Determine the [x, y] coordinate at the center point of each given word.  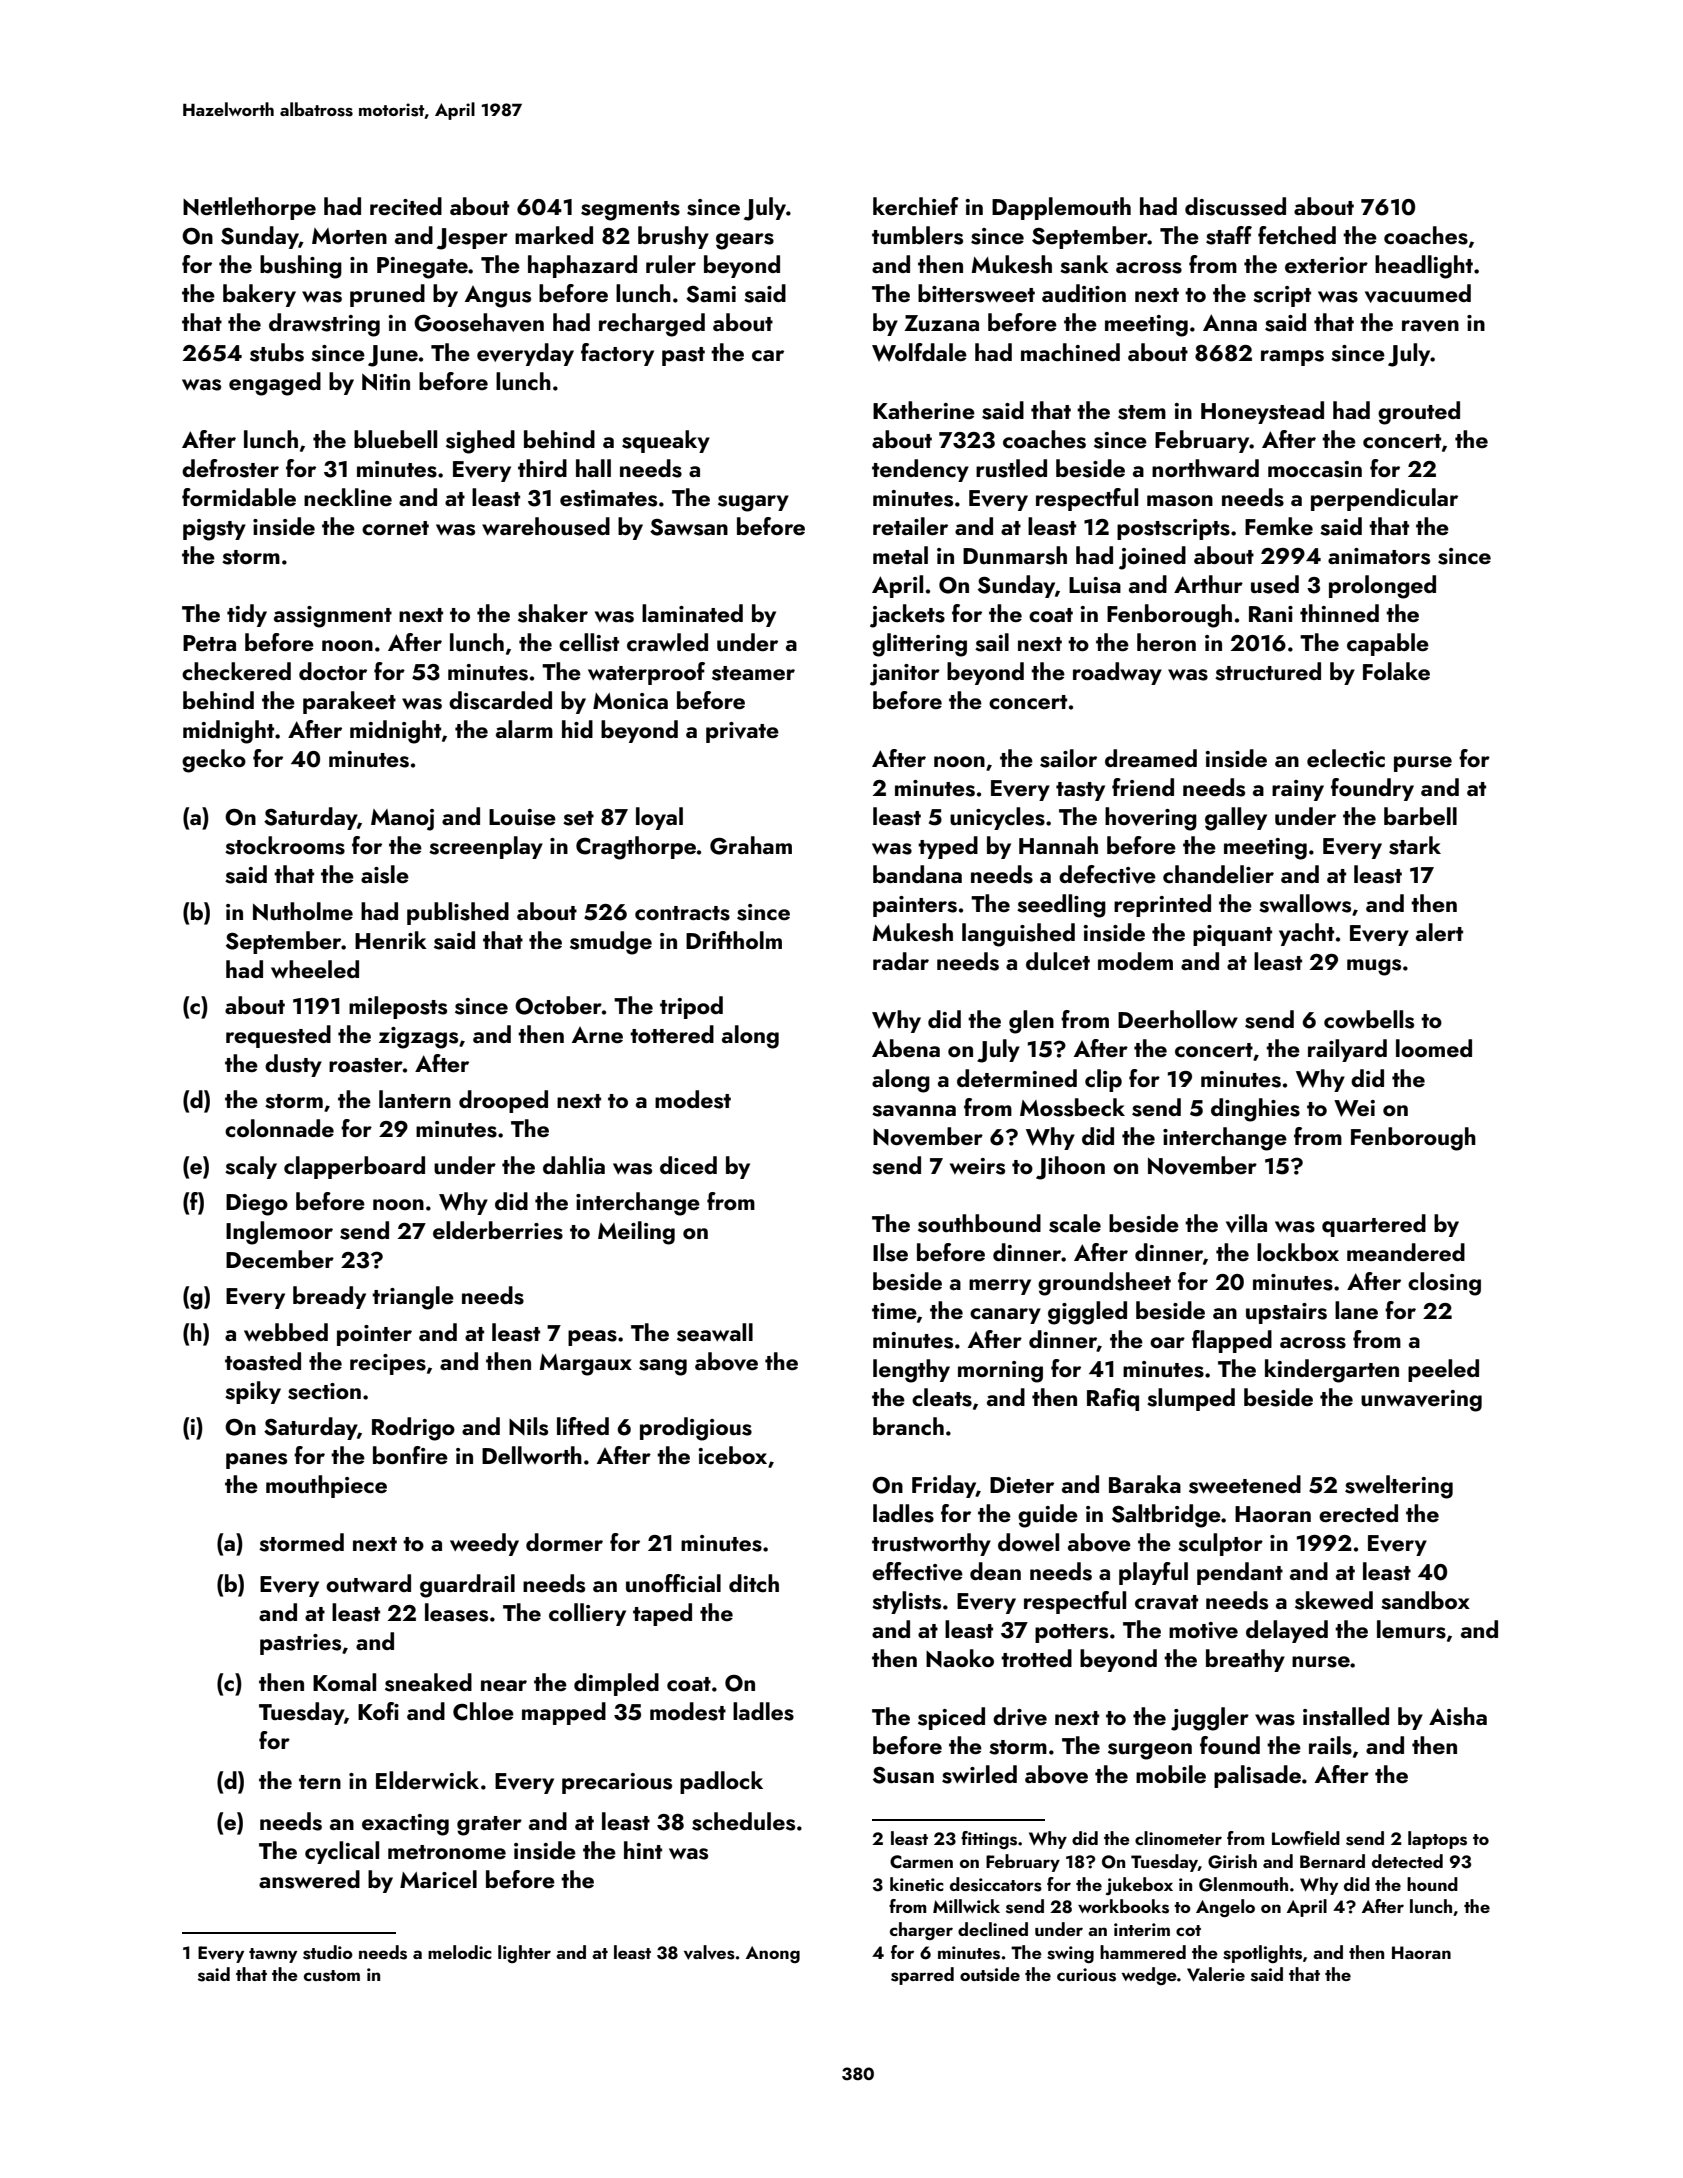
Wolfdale [919, 352]
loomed [1434, 1048]
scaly [251, 1167]
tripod [691, 1007]
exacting [405, 1825]
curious [1086, 1975]
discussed [1235, 206]
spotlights [1262, 1954]
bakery [259, 295]
